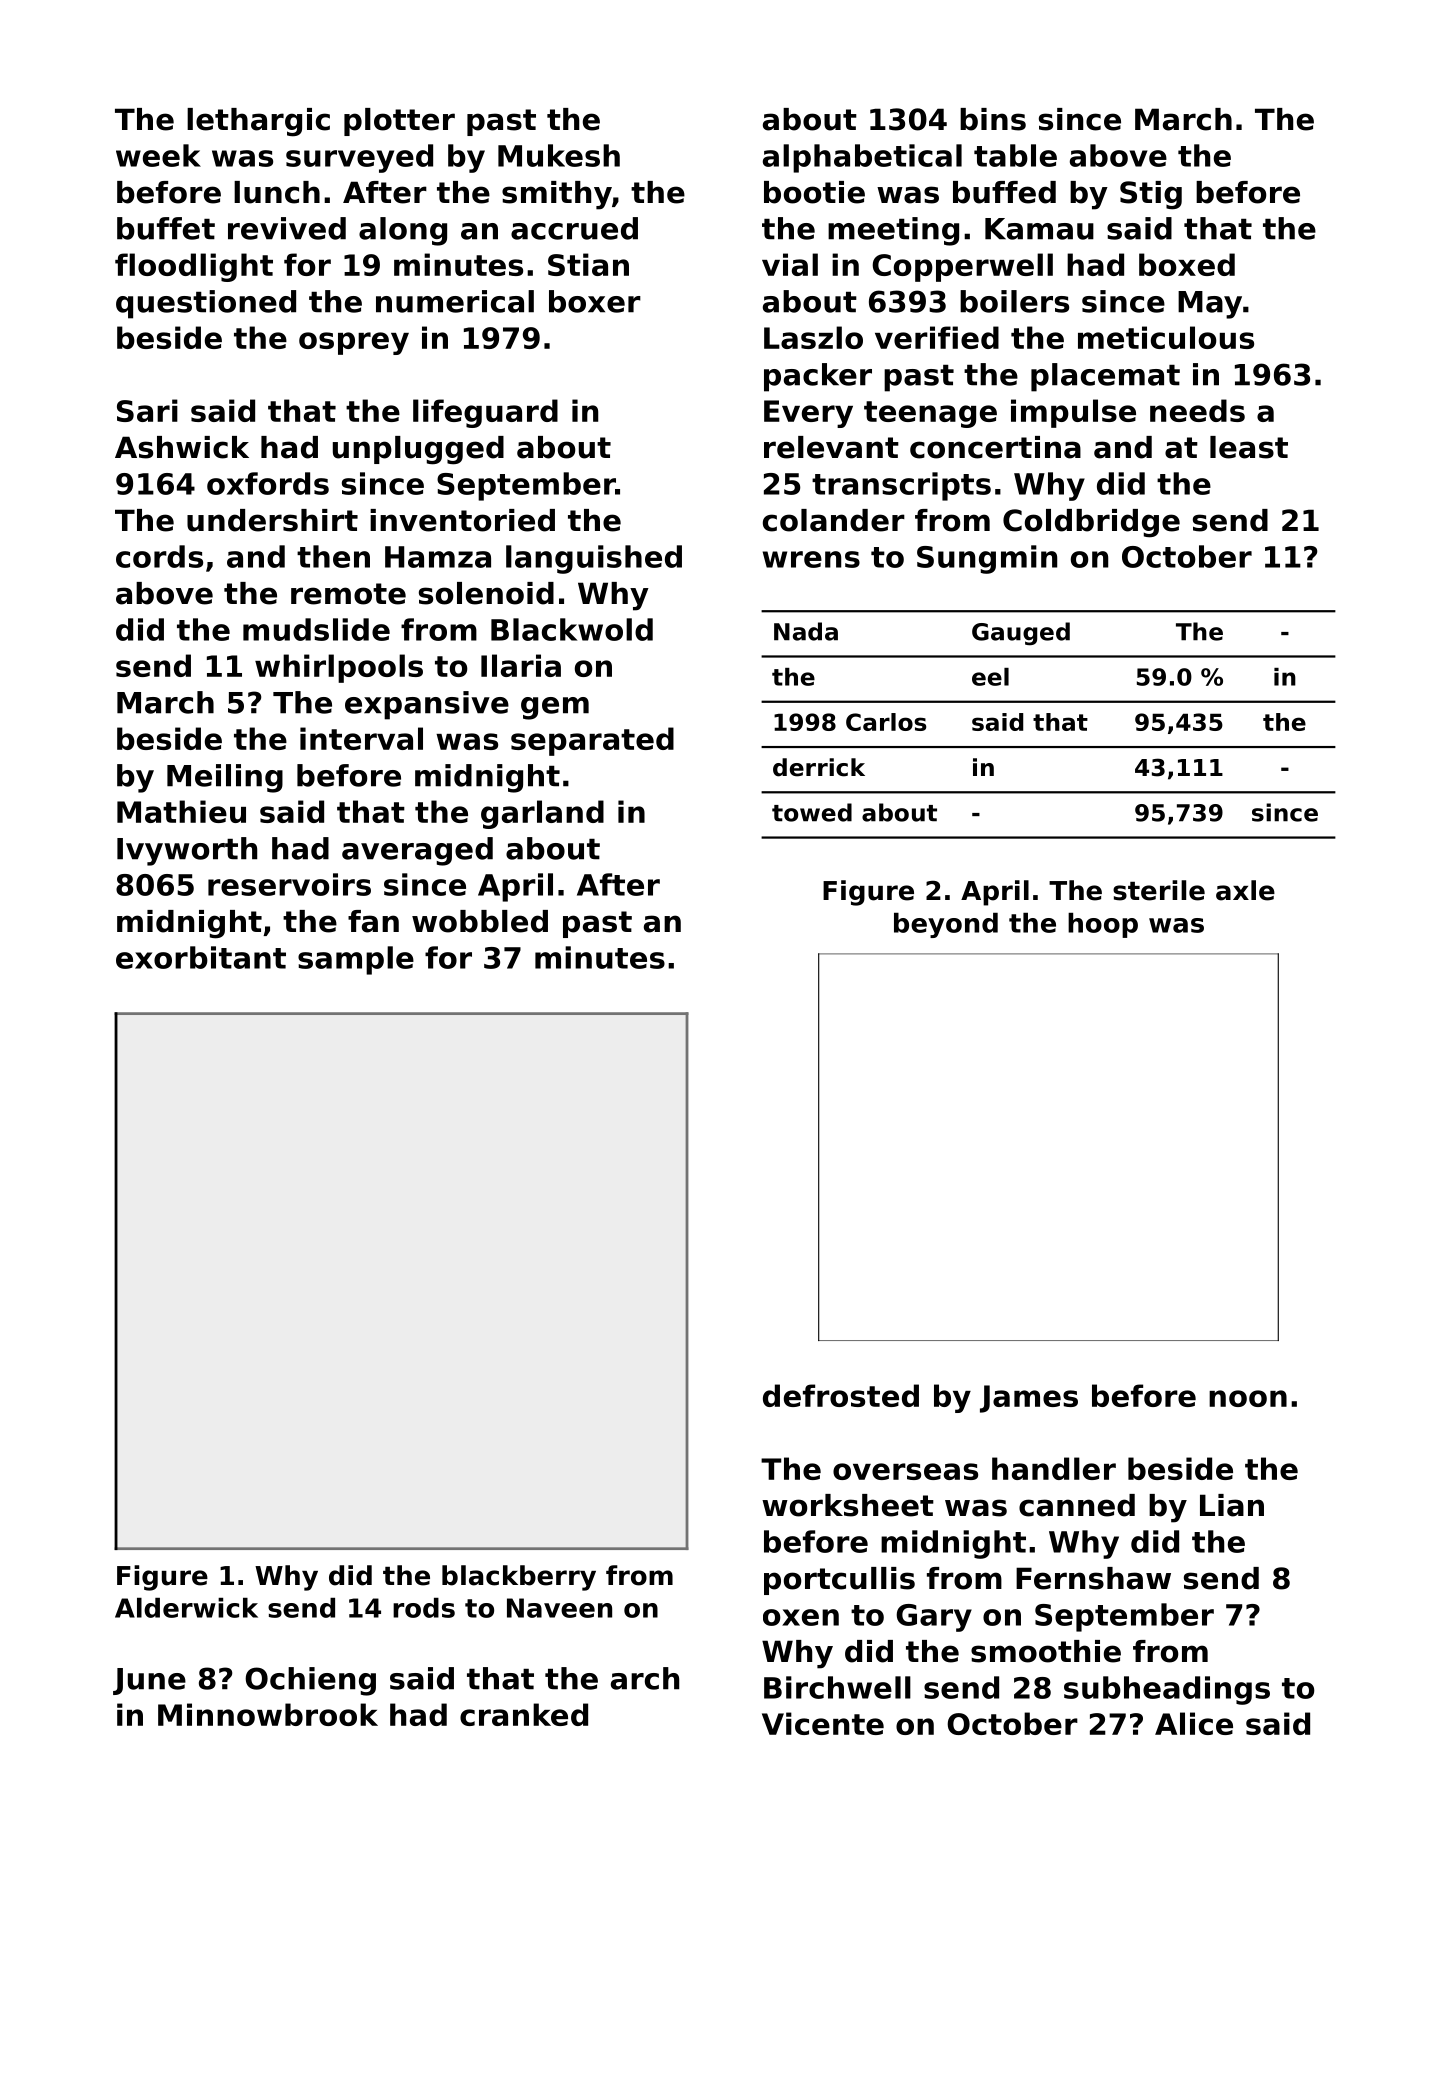 The width and height of the document is (1450, 2100). What do you see at coordinates (356, 960) in the document?
I see `sample` at bounding box center [356, 960].
